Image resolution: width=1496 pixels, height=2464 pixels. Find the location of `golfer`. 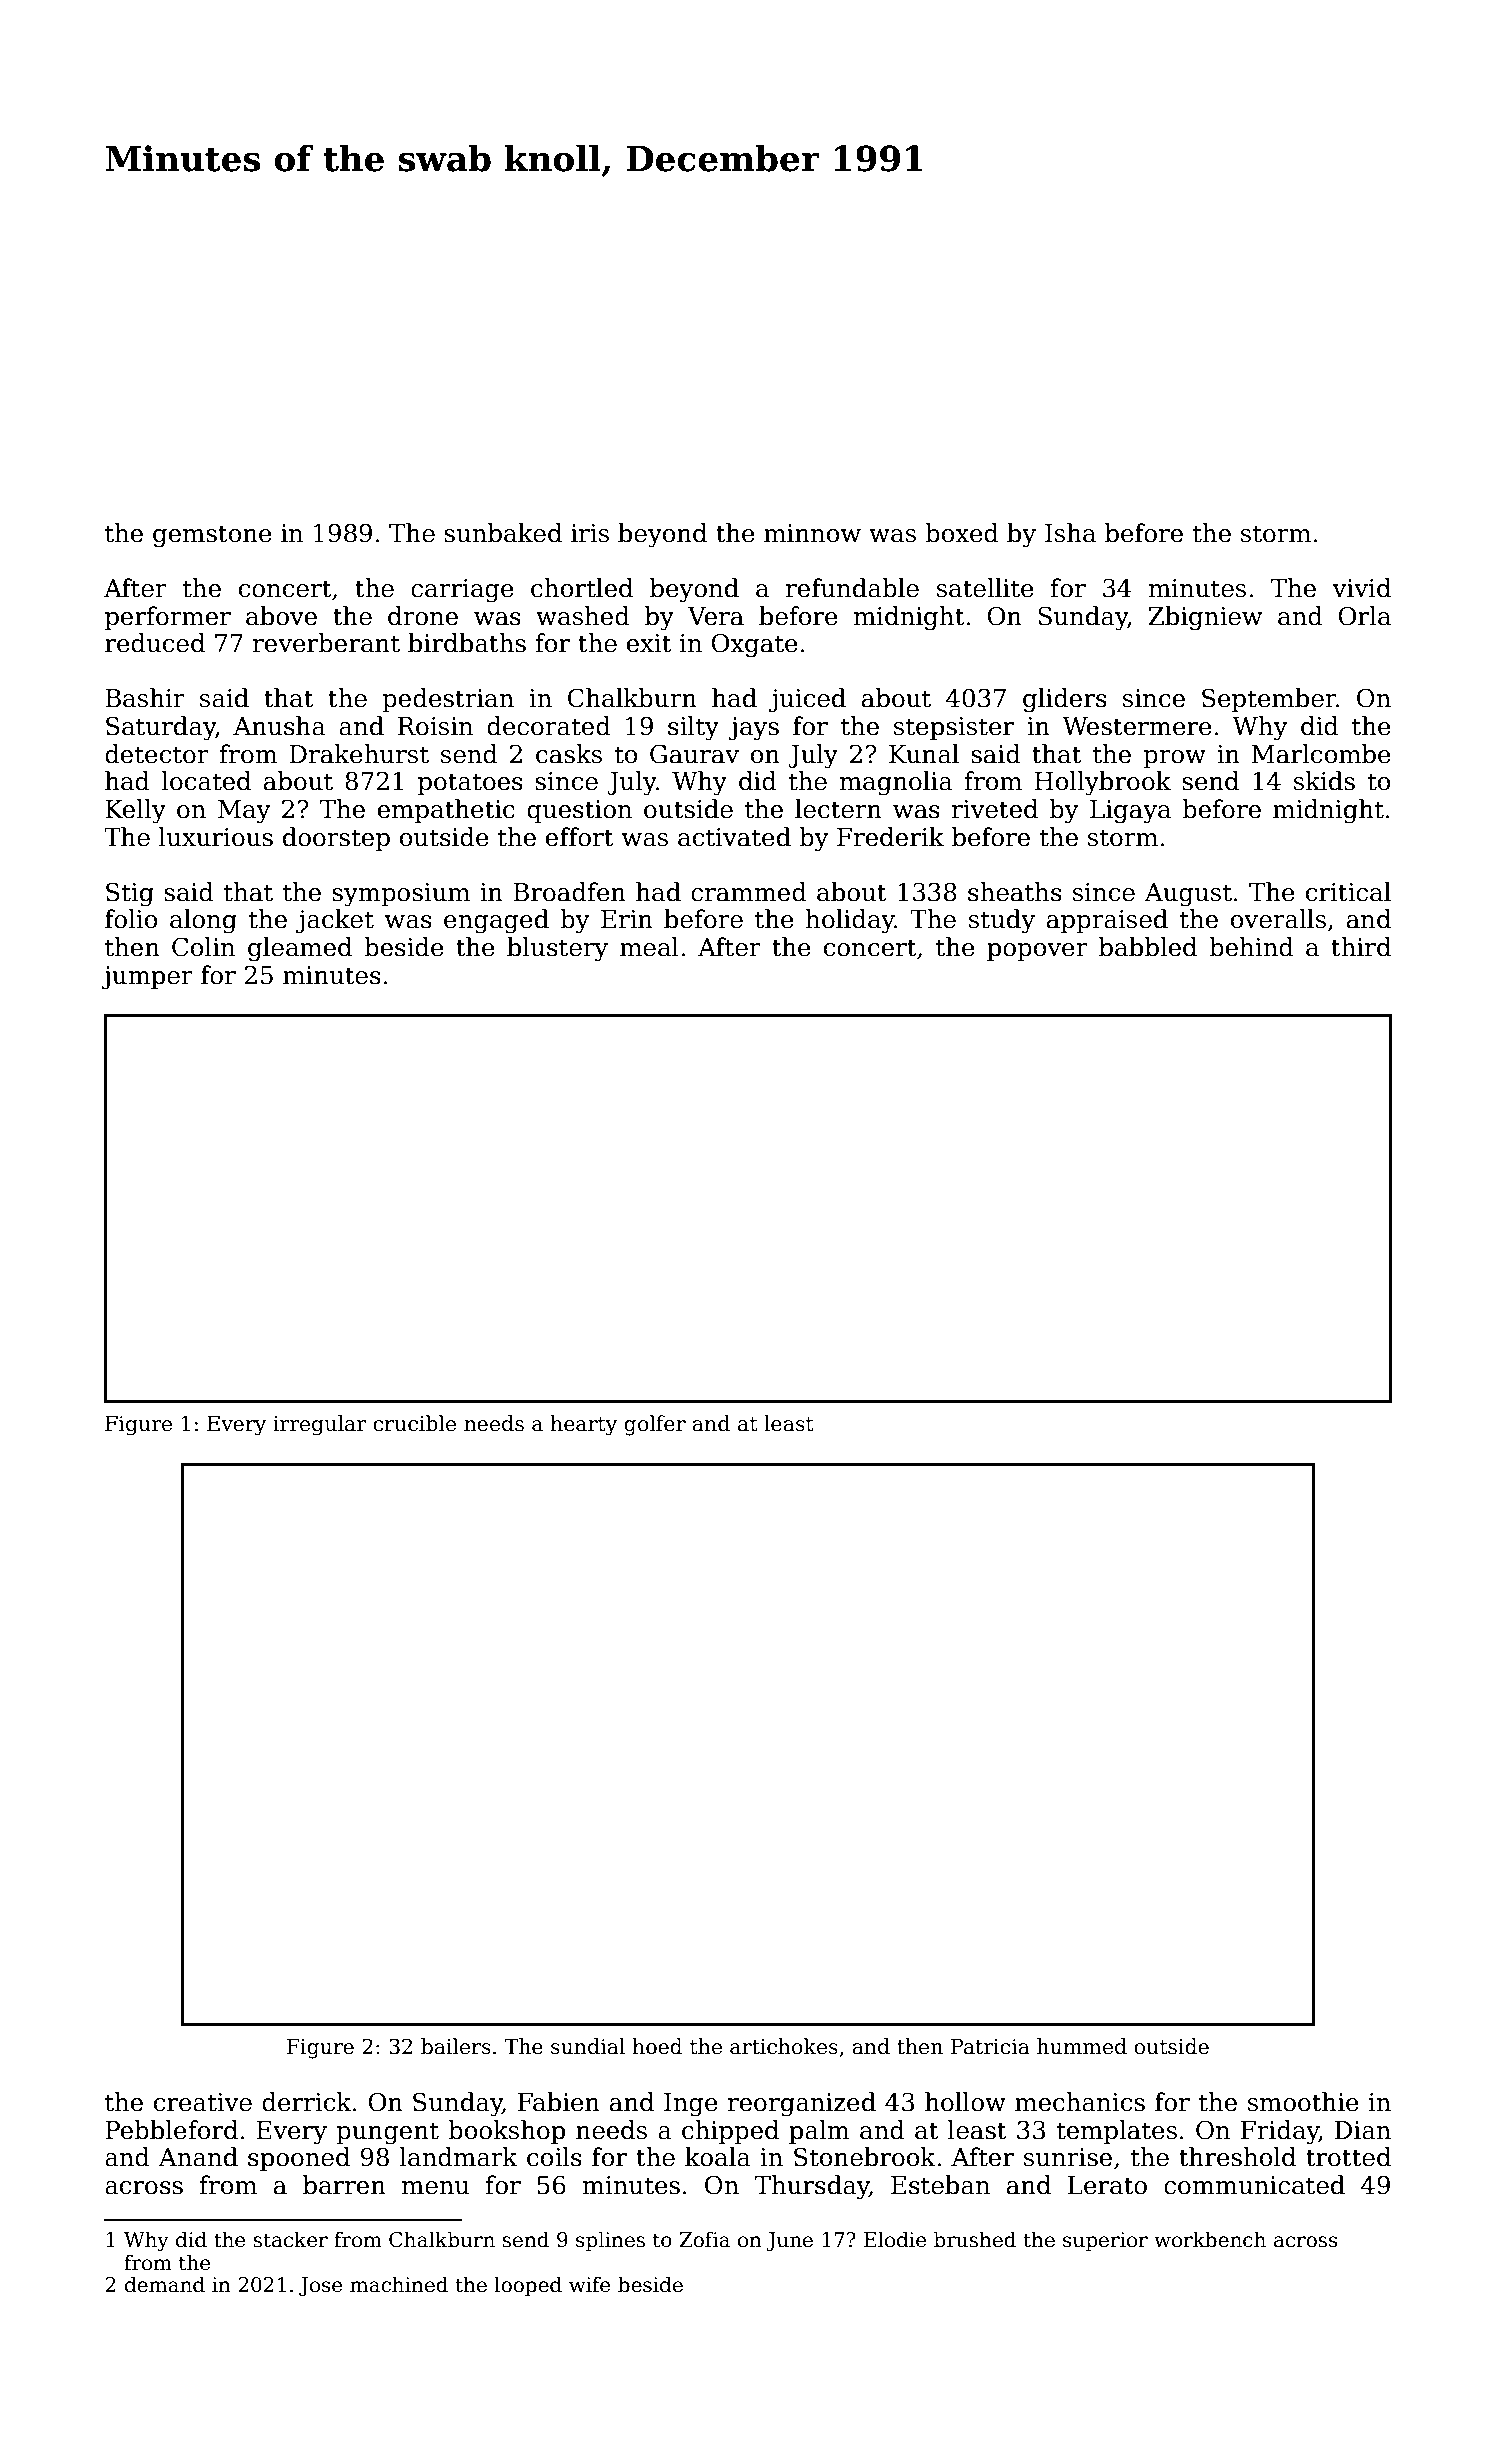

golfer is located at coordinates (655, 1425).
